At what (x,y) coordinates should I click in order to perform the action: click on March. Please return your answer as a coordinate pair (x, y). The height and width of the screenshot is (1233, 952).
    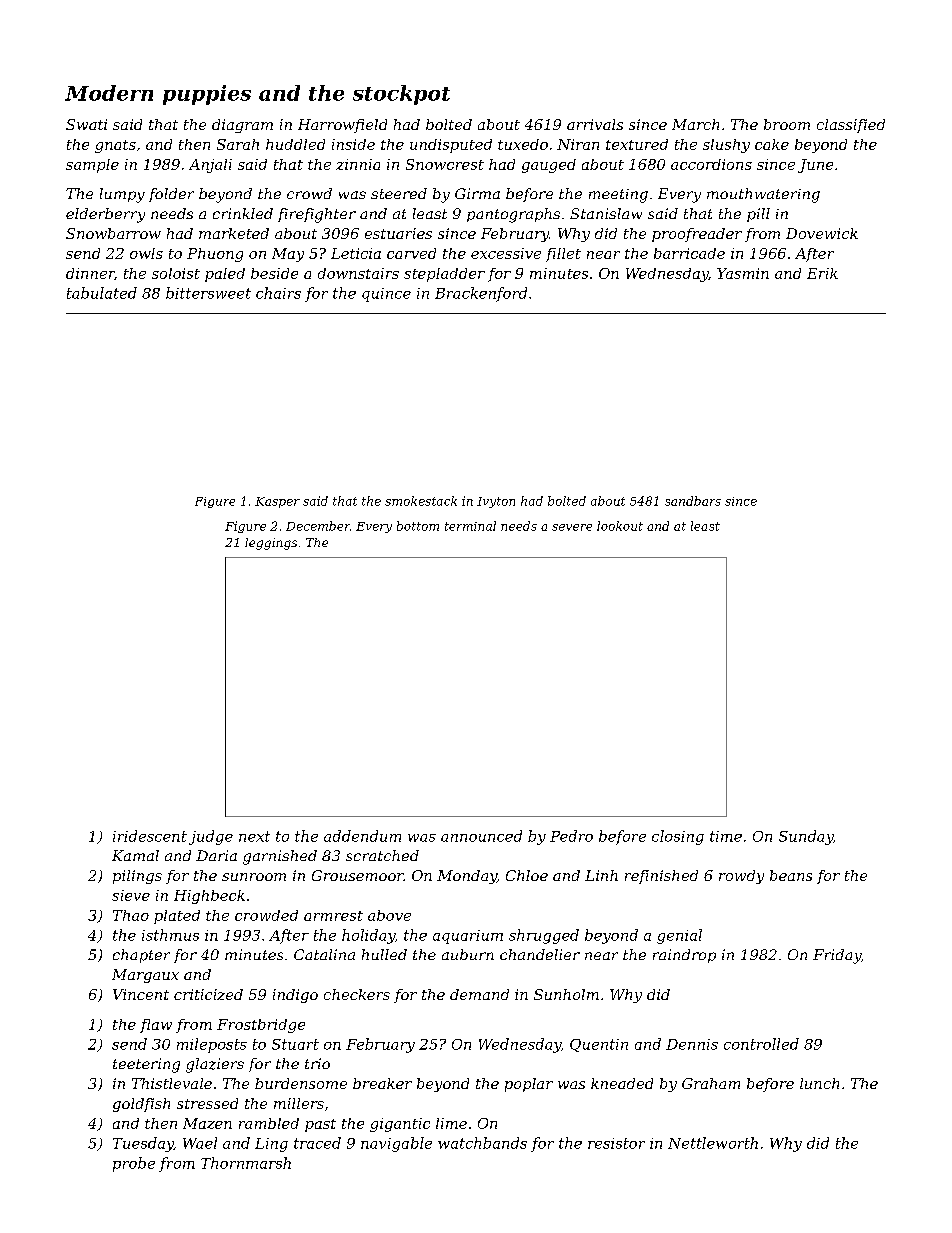
    Looking at the image, I should click on (695, 124).
